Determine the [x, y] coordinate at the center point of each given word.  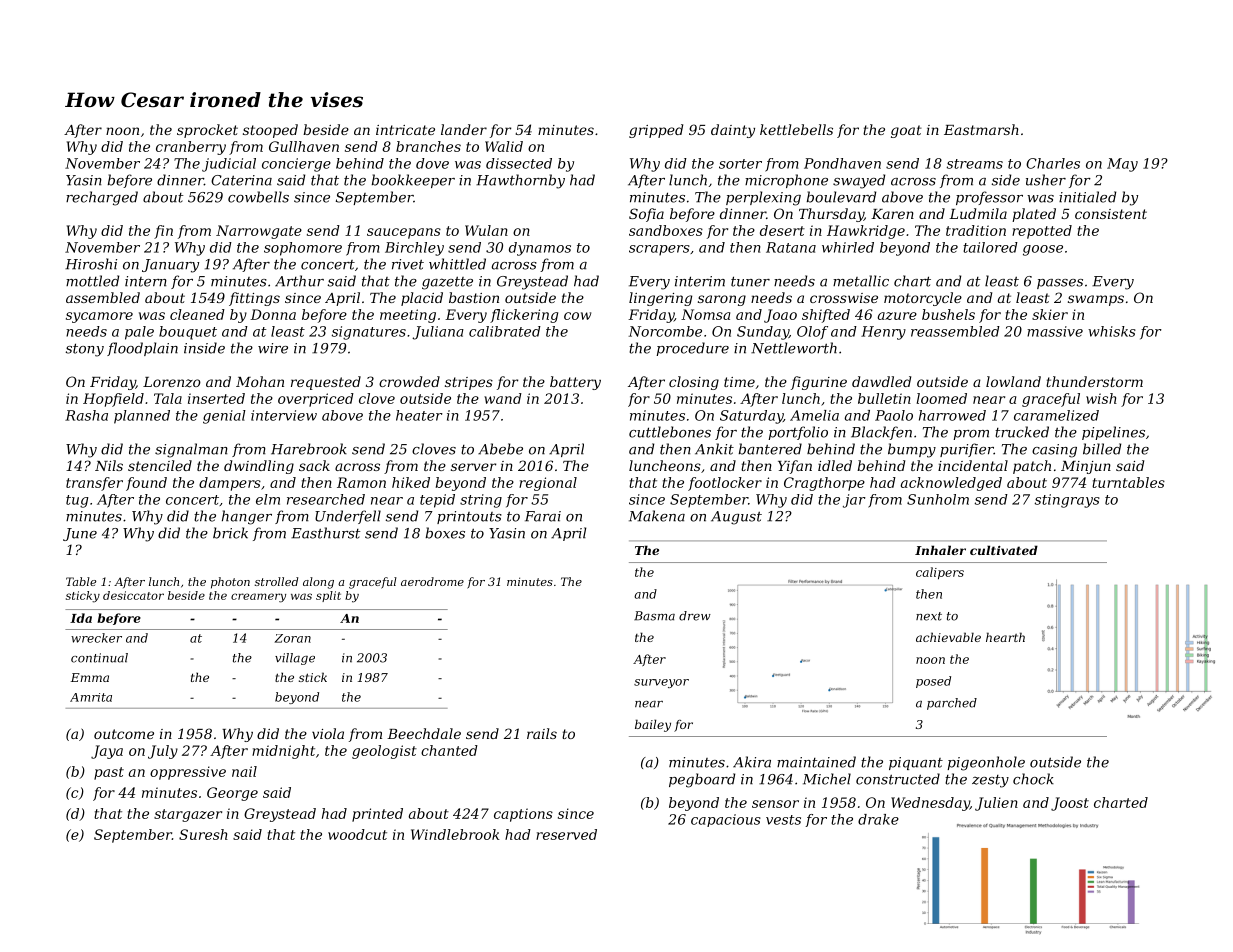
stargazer [188, 815]
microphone [786, 181]
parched [952, 704]
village [295, 659]
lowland [1013, 381]
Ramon [361, 482]
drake [878, 819]
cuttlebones [670, 432]
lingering [660, 299]
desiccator [133, 595]
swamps [1096, 300]
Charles [1053, 163]
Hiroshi [91, 264]
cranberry [191, 148]
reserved [566, 834]
